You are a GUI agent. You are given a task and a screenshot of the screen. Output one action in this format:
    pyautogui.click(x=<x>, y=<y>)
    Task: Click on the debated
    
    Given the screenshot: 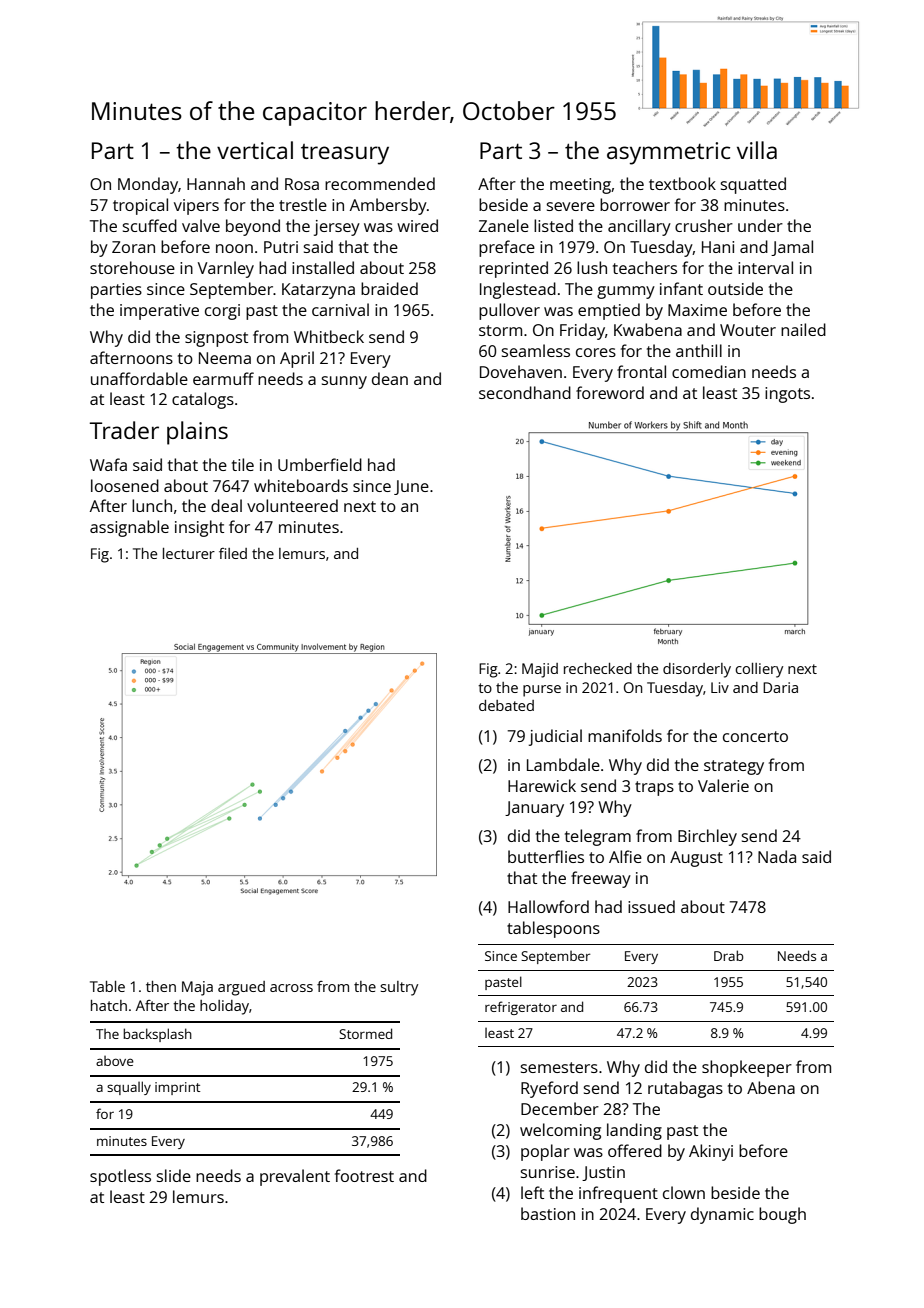 What is the action you would take?
    pyautogui.click(x=506, y=705)
